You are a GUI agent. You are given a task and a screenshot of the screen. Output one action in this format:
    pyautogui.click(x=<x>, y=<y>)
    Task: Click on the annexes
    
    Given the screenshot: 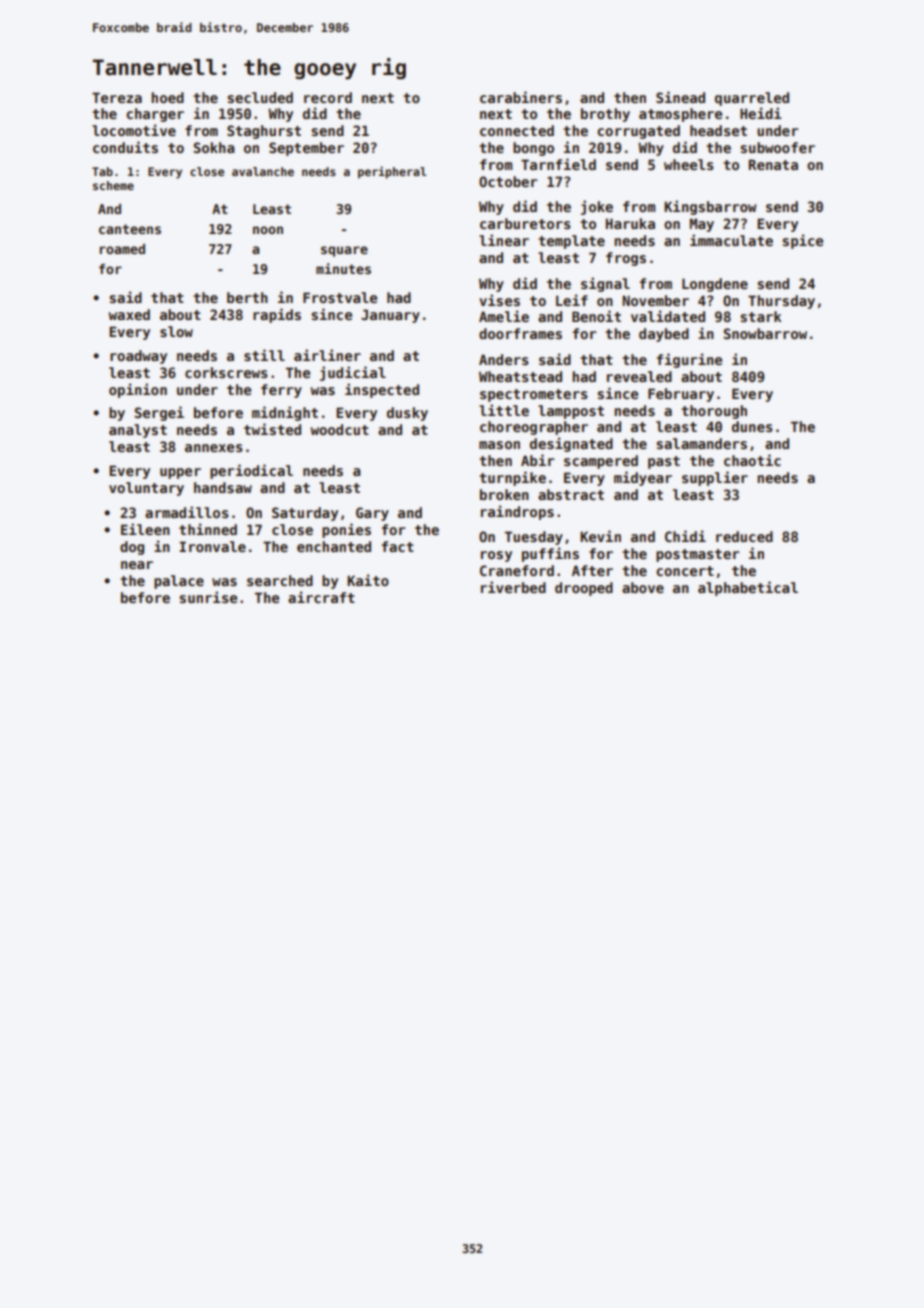 What is the action you would take?
    pyautogui.click(x=214, y=448)
